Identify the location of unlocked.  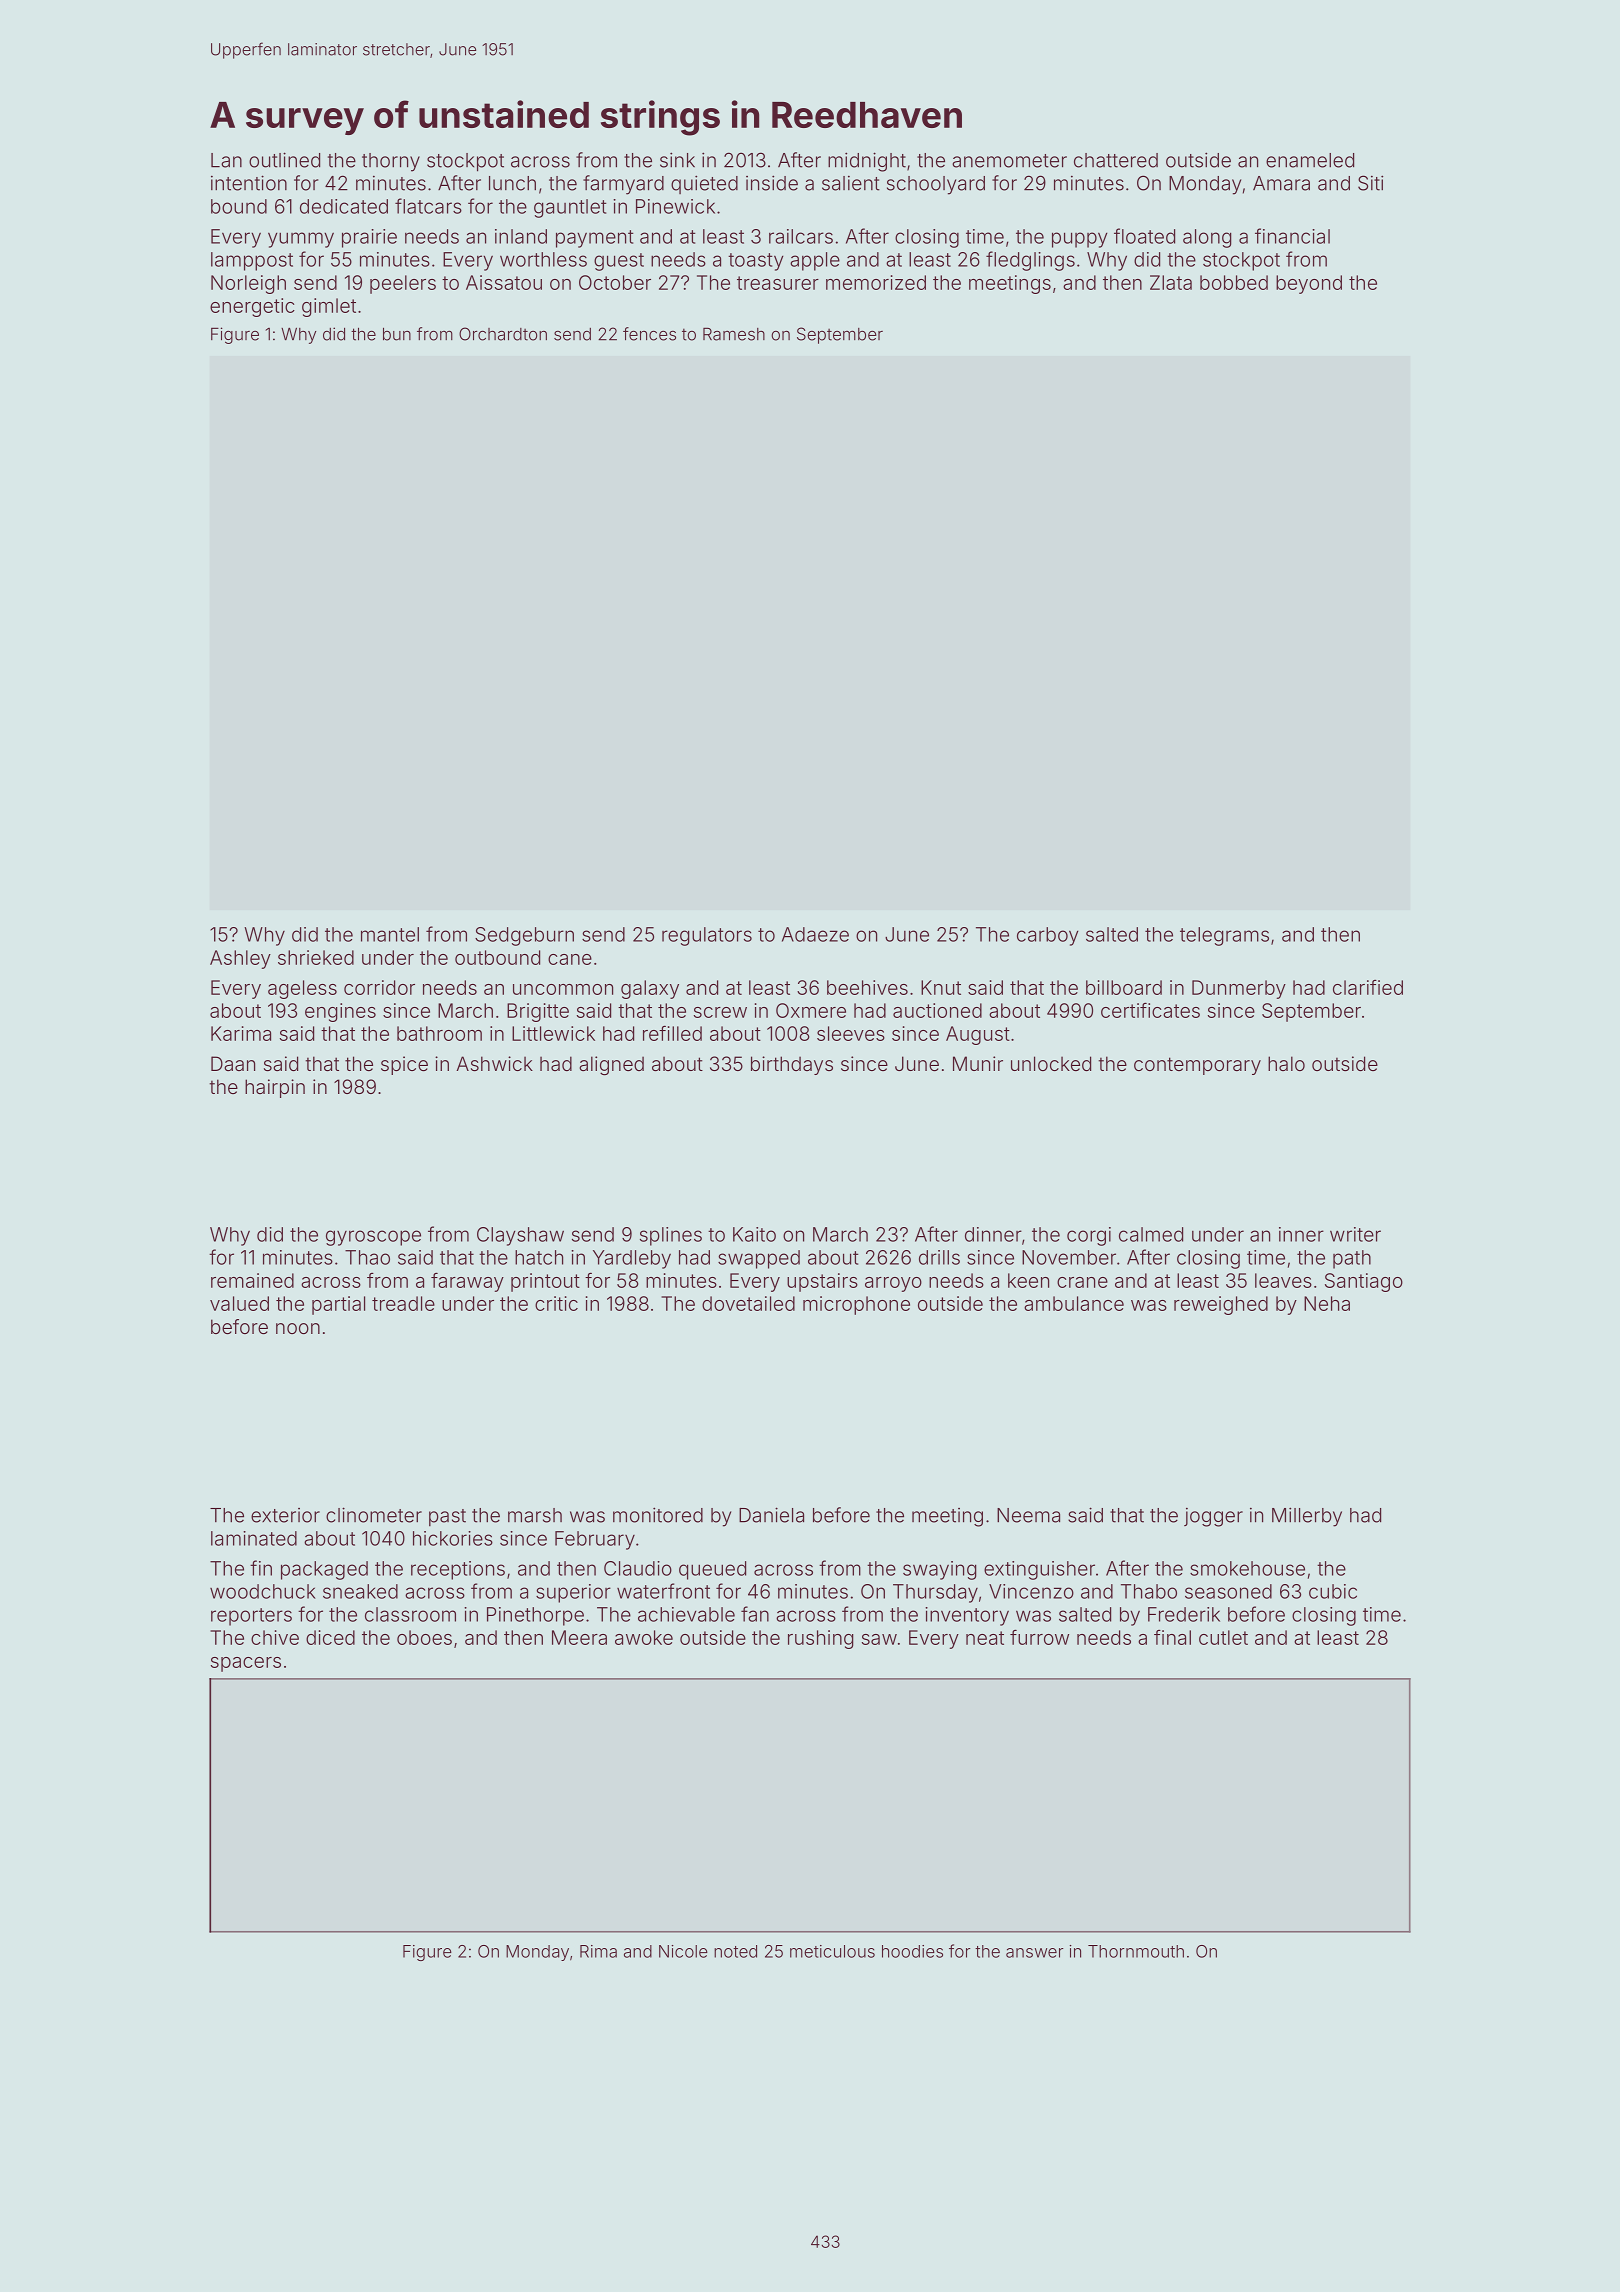
(1051, 1063).
